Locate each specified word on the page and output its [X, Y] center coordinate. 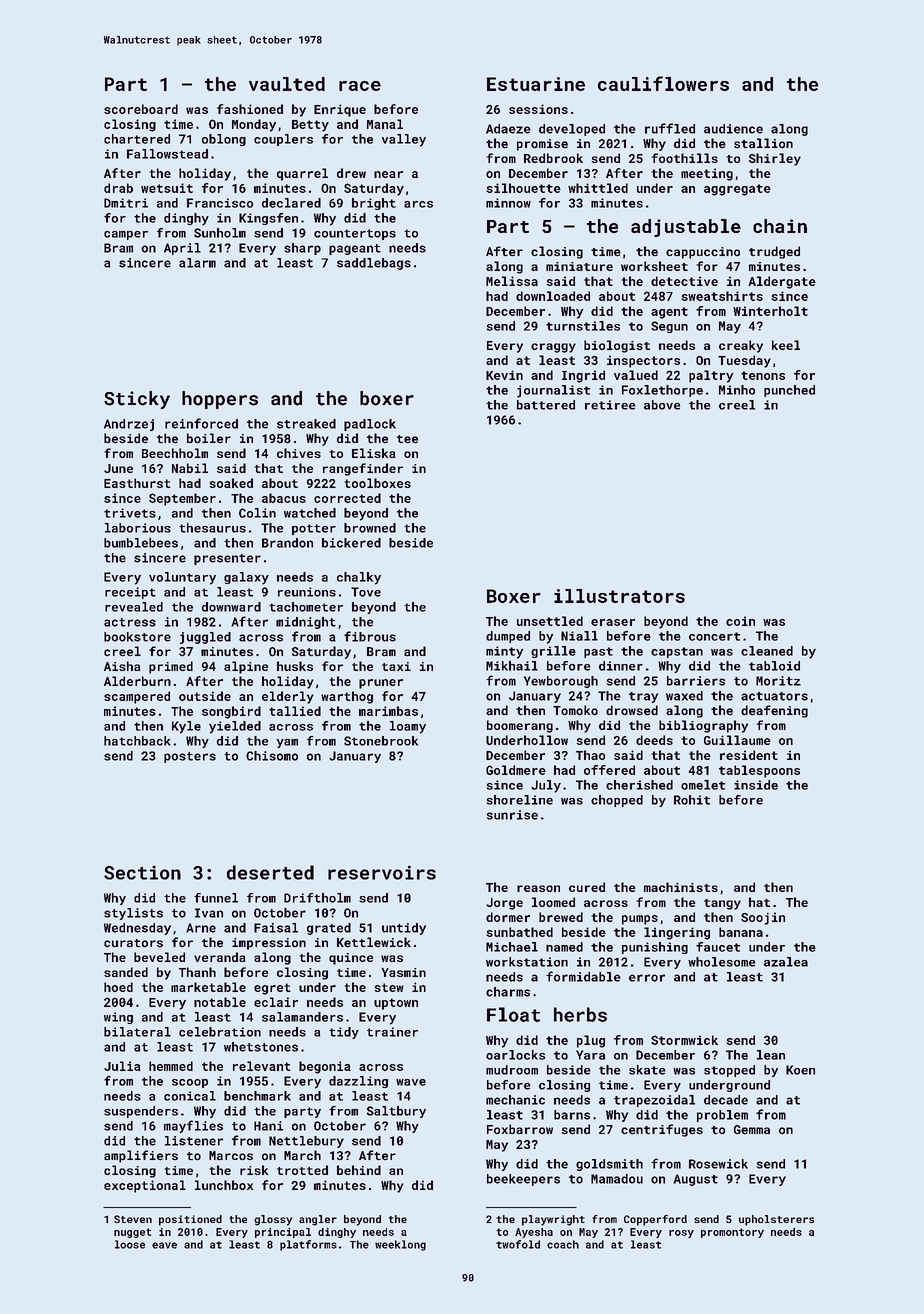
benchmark [257, 1096]
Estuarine [536, 84]
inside [756, 785]
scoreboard [141, 109]
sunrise [512, 815]
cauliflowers [663, 83]
